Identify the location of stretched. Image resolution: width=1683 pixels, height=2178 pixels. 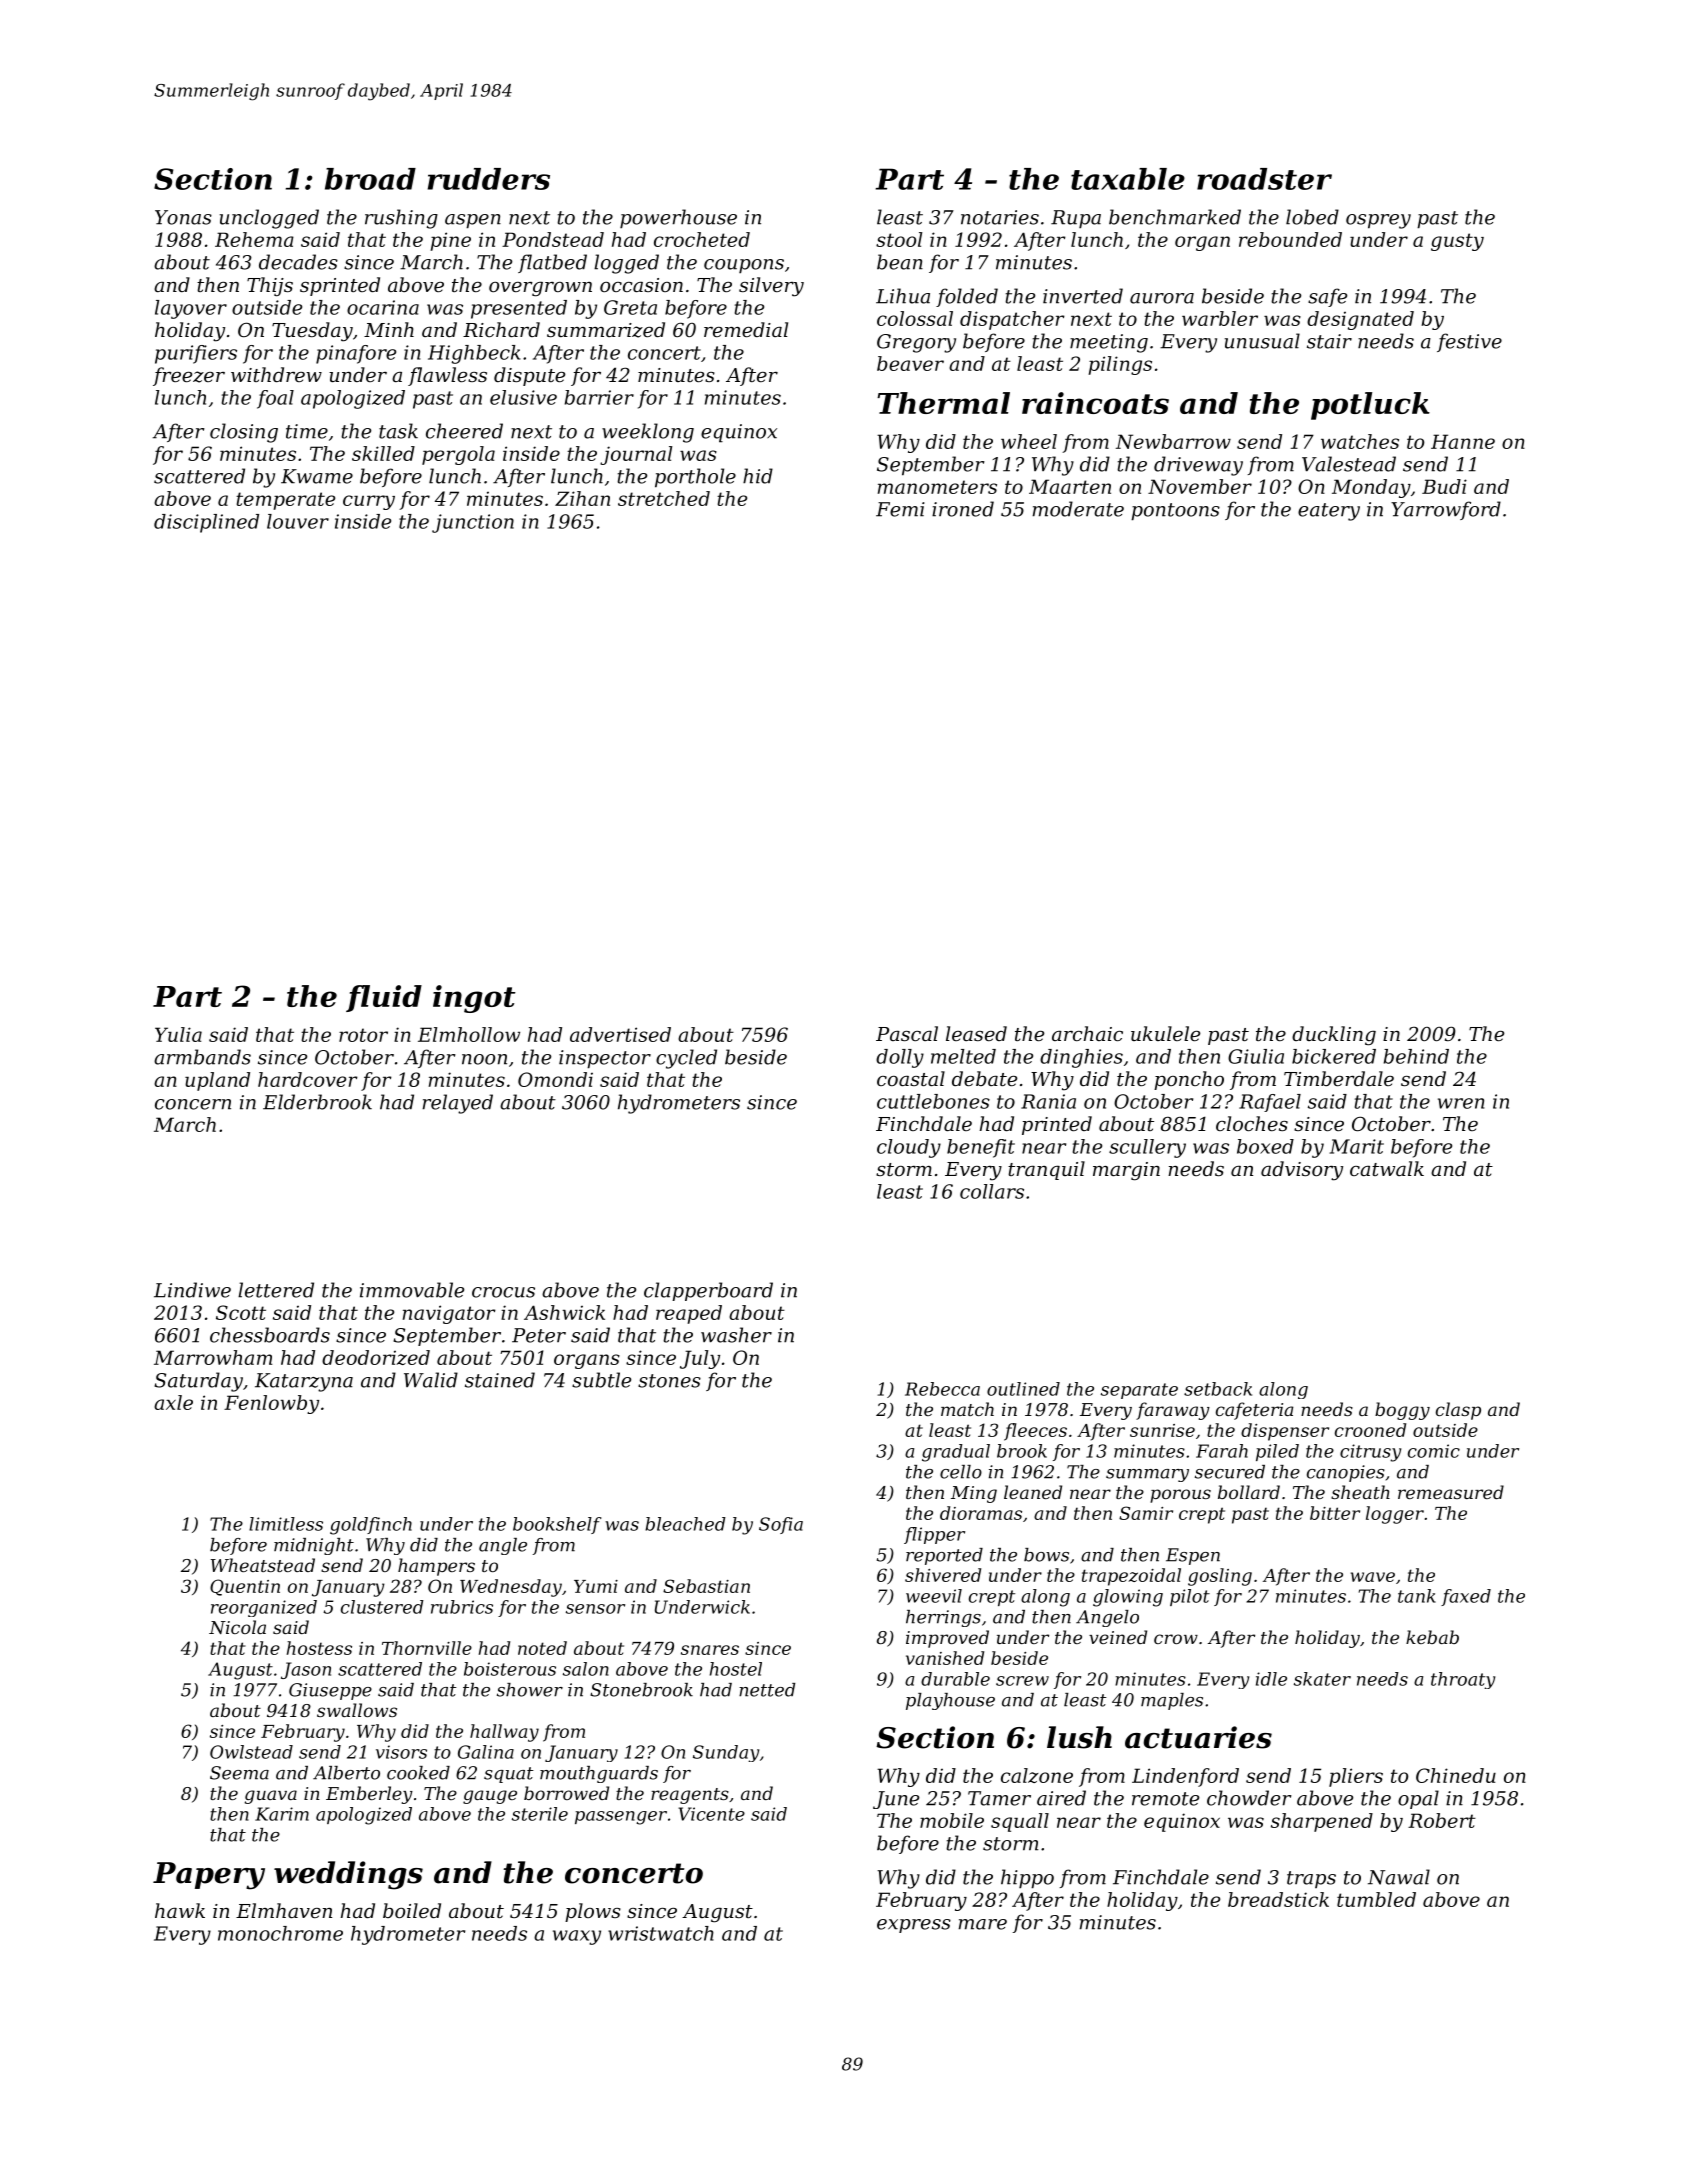
(664, 498).
